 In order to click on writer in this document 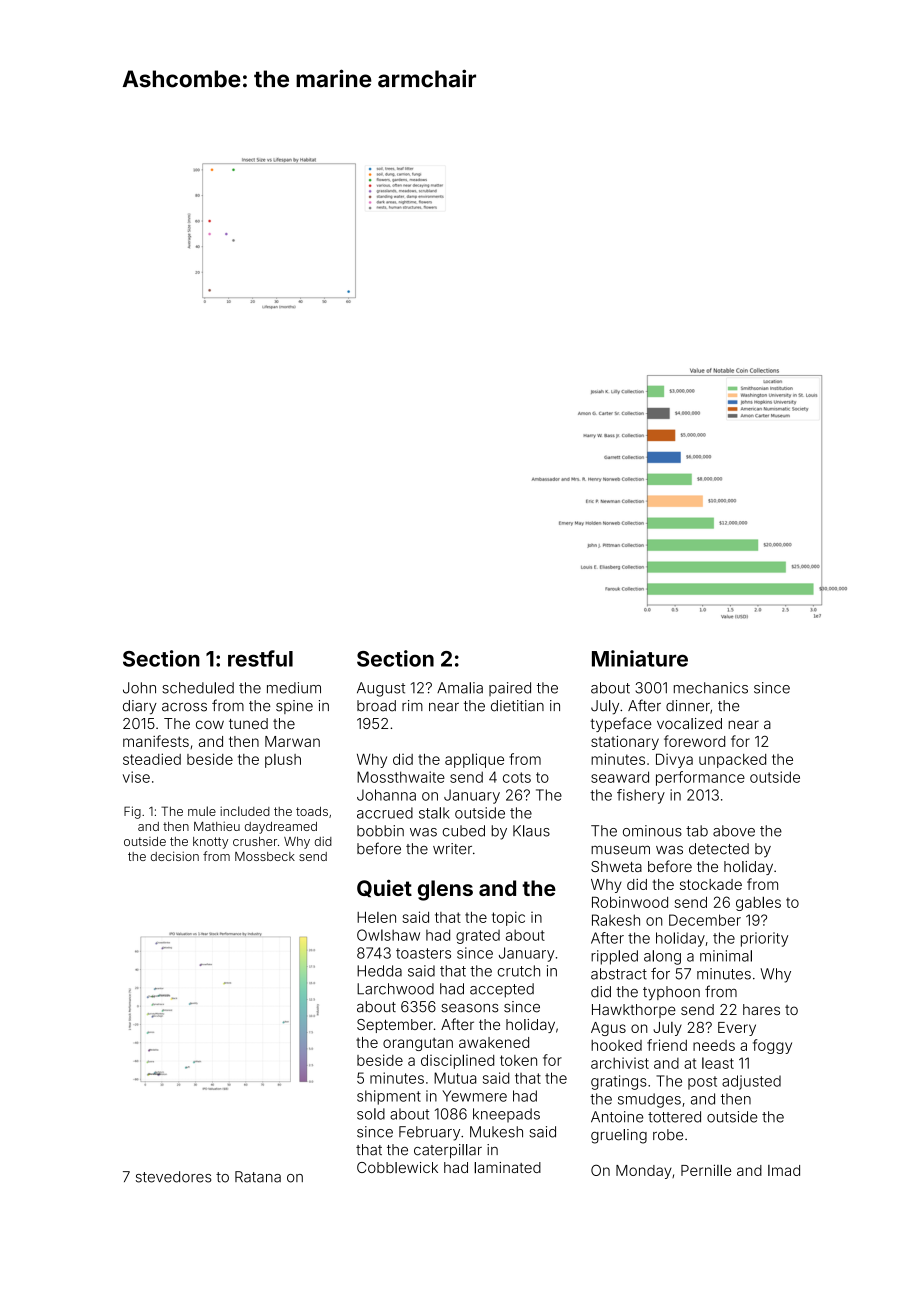, I will do `click(452, 849)`.
